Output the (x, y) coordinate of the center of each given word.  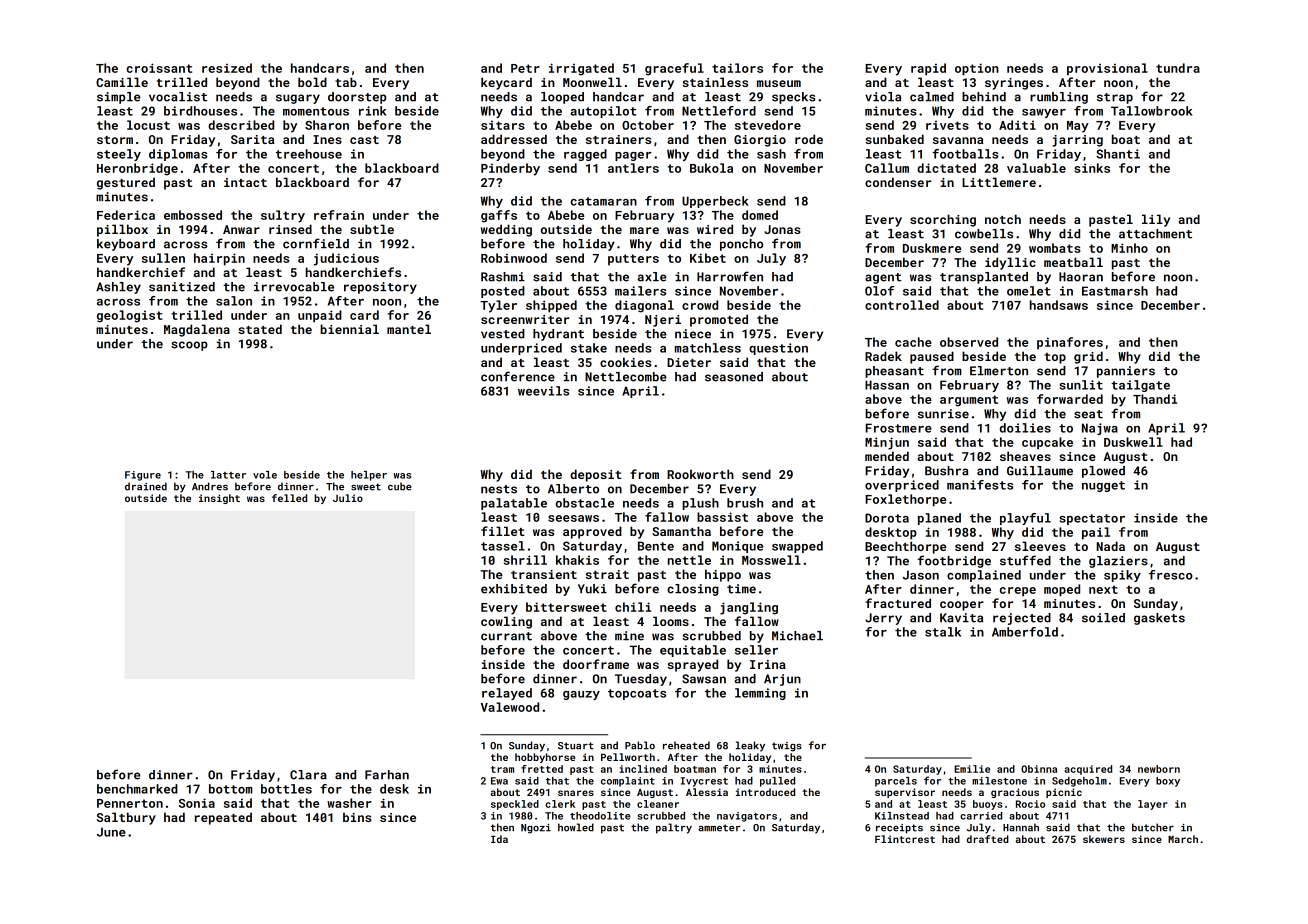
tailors (737, 68)
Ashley (118, 288)
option (977, 69)
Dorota (887, 518)
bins (357, 817)
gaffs (499, 216)
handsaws (1059, 305)
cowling (506, 622)
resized (227, 68)
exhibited (514, 589)
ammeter (719, 828)
